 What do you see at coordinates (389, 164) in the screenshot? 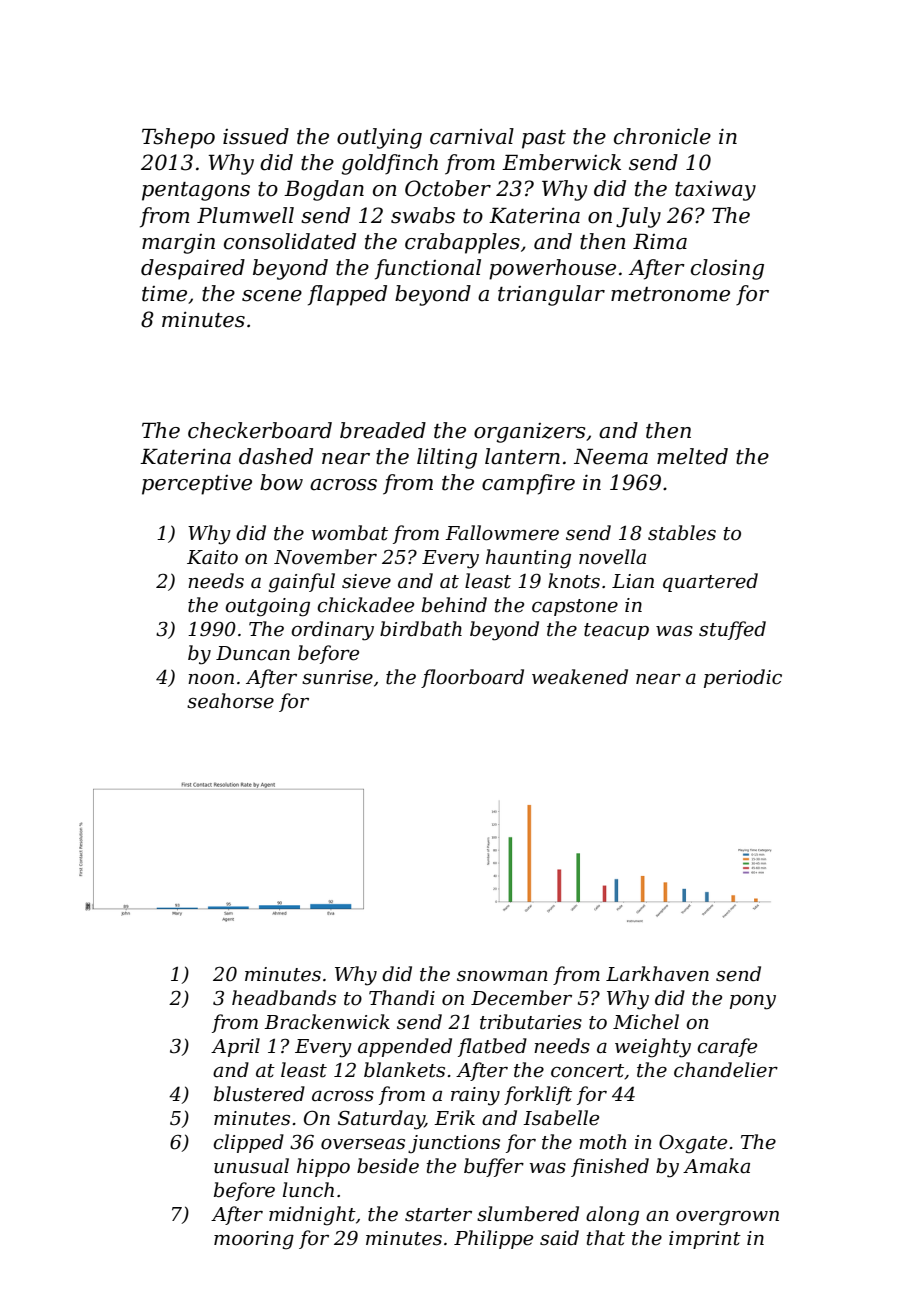
I see `goldfinch` at bounding box center [389, 164].
